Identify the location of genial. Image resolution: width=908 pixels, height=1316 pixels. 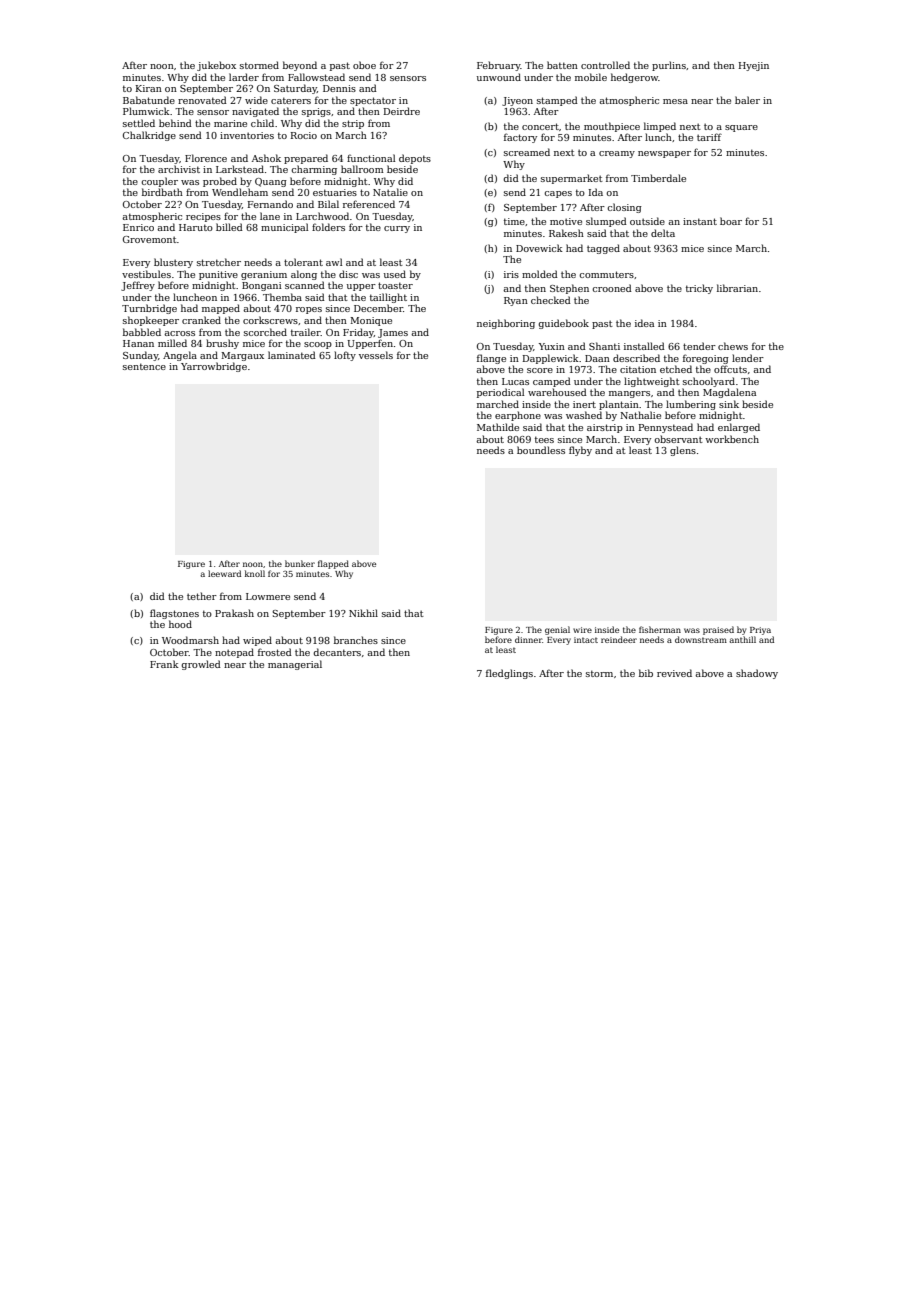
(557, 630).
